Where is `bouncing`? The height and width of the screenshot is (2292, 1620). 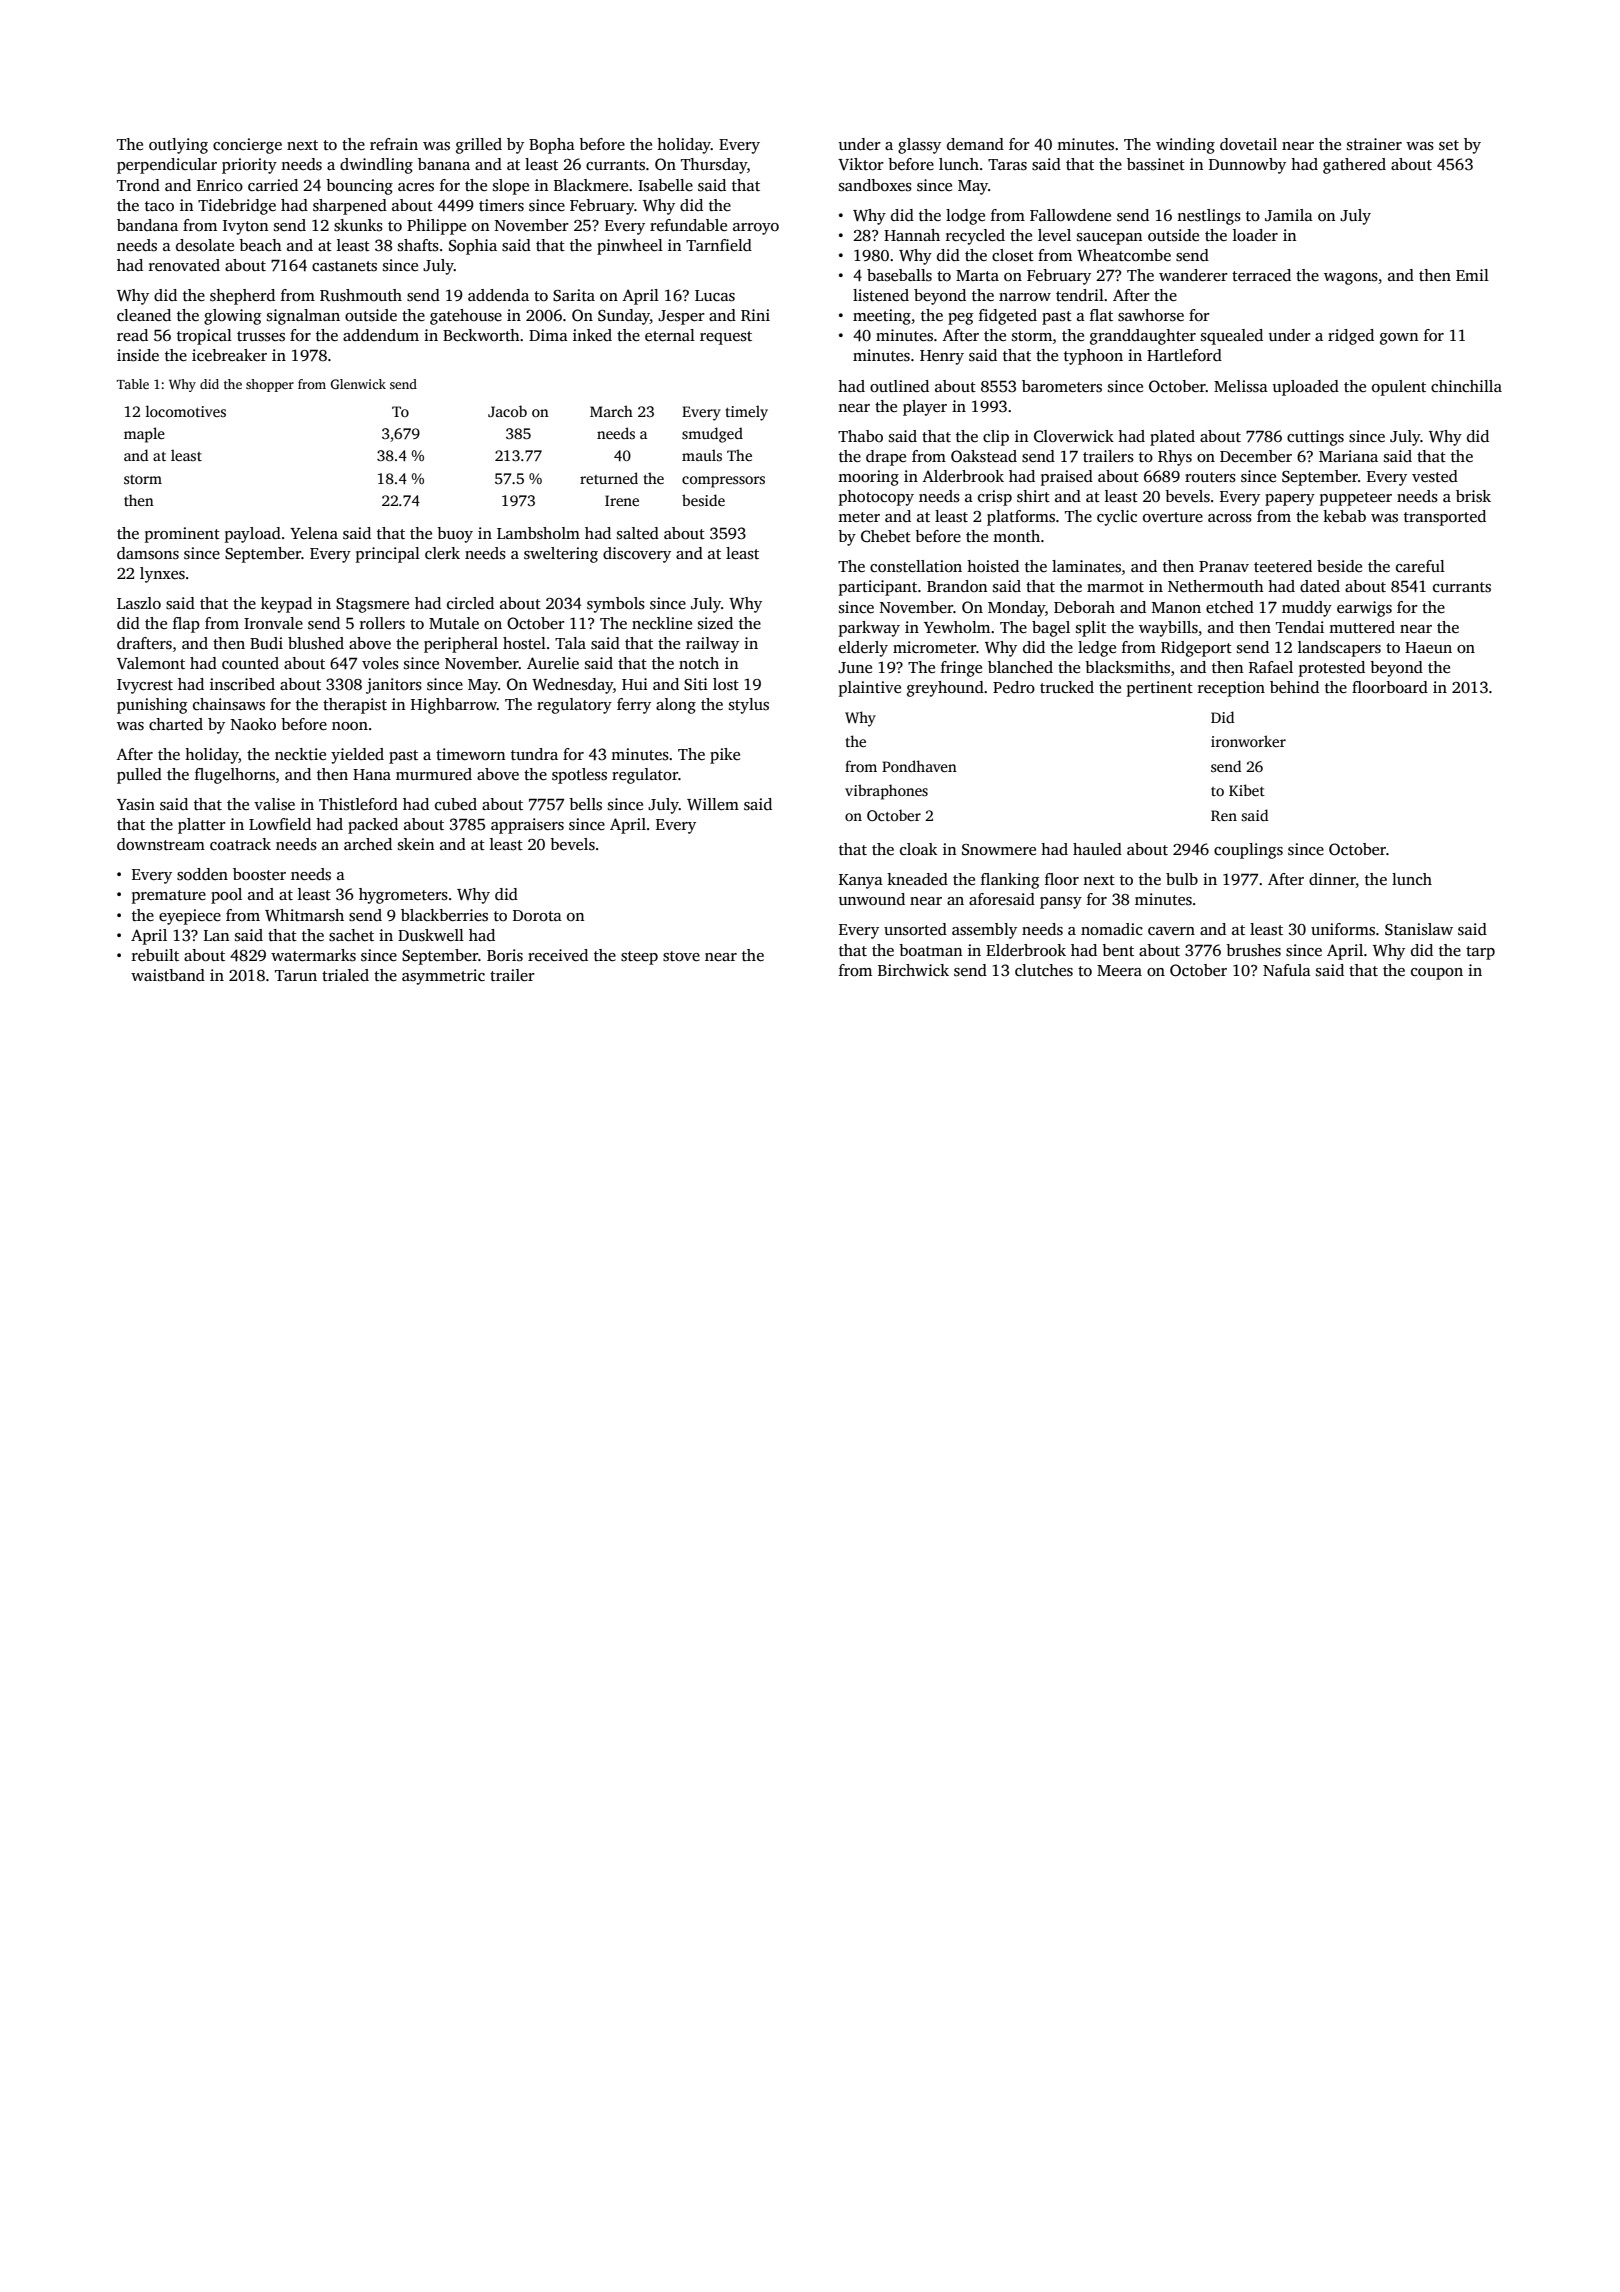
bouncing is located at coordinates (359, 187).
